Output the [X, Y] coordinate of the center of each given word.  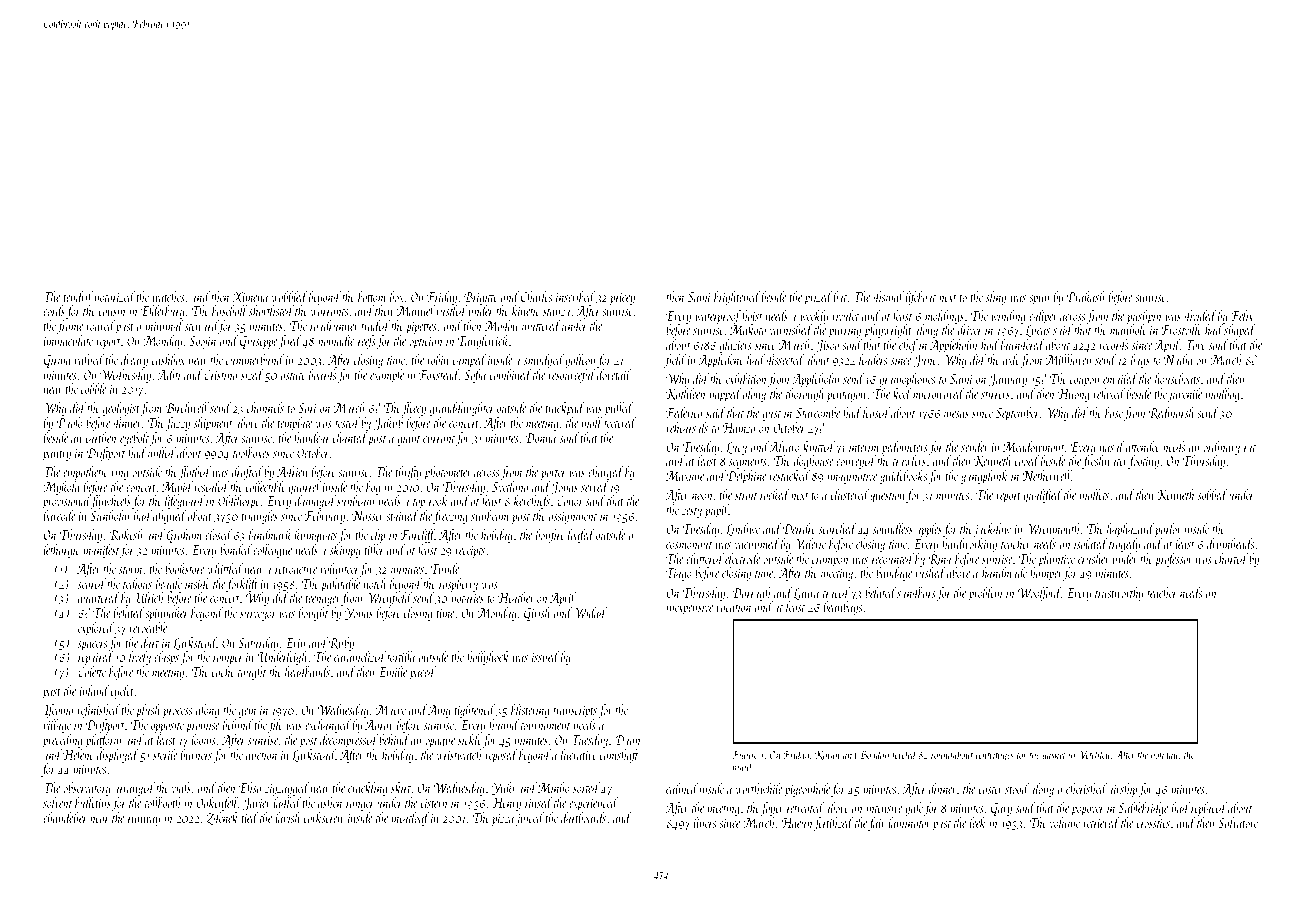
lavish [287, 817]
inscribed [575, 296]
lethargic [61, 551]
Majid [177, 488]
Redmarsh [1171, 413]
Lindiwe [743, 530]
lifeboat [920, 298]
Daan [627, 740]
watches [168, 296]
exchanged [328, 726]
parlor [1168, 530]
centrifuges [995, 756]
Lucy [736, 448]
